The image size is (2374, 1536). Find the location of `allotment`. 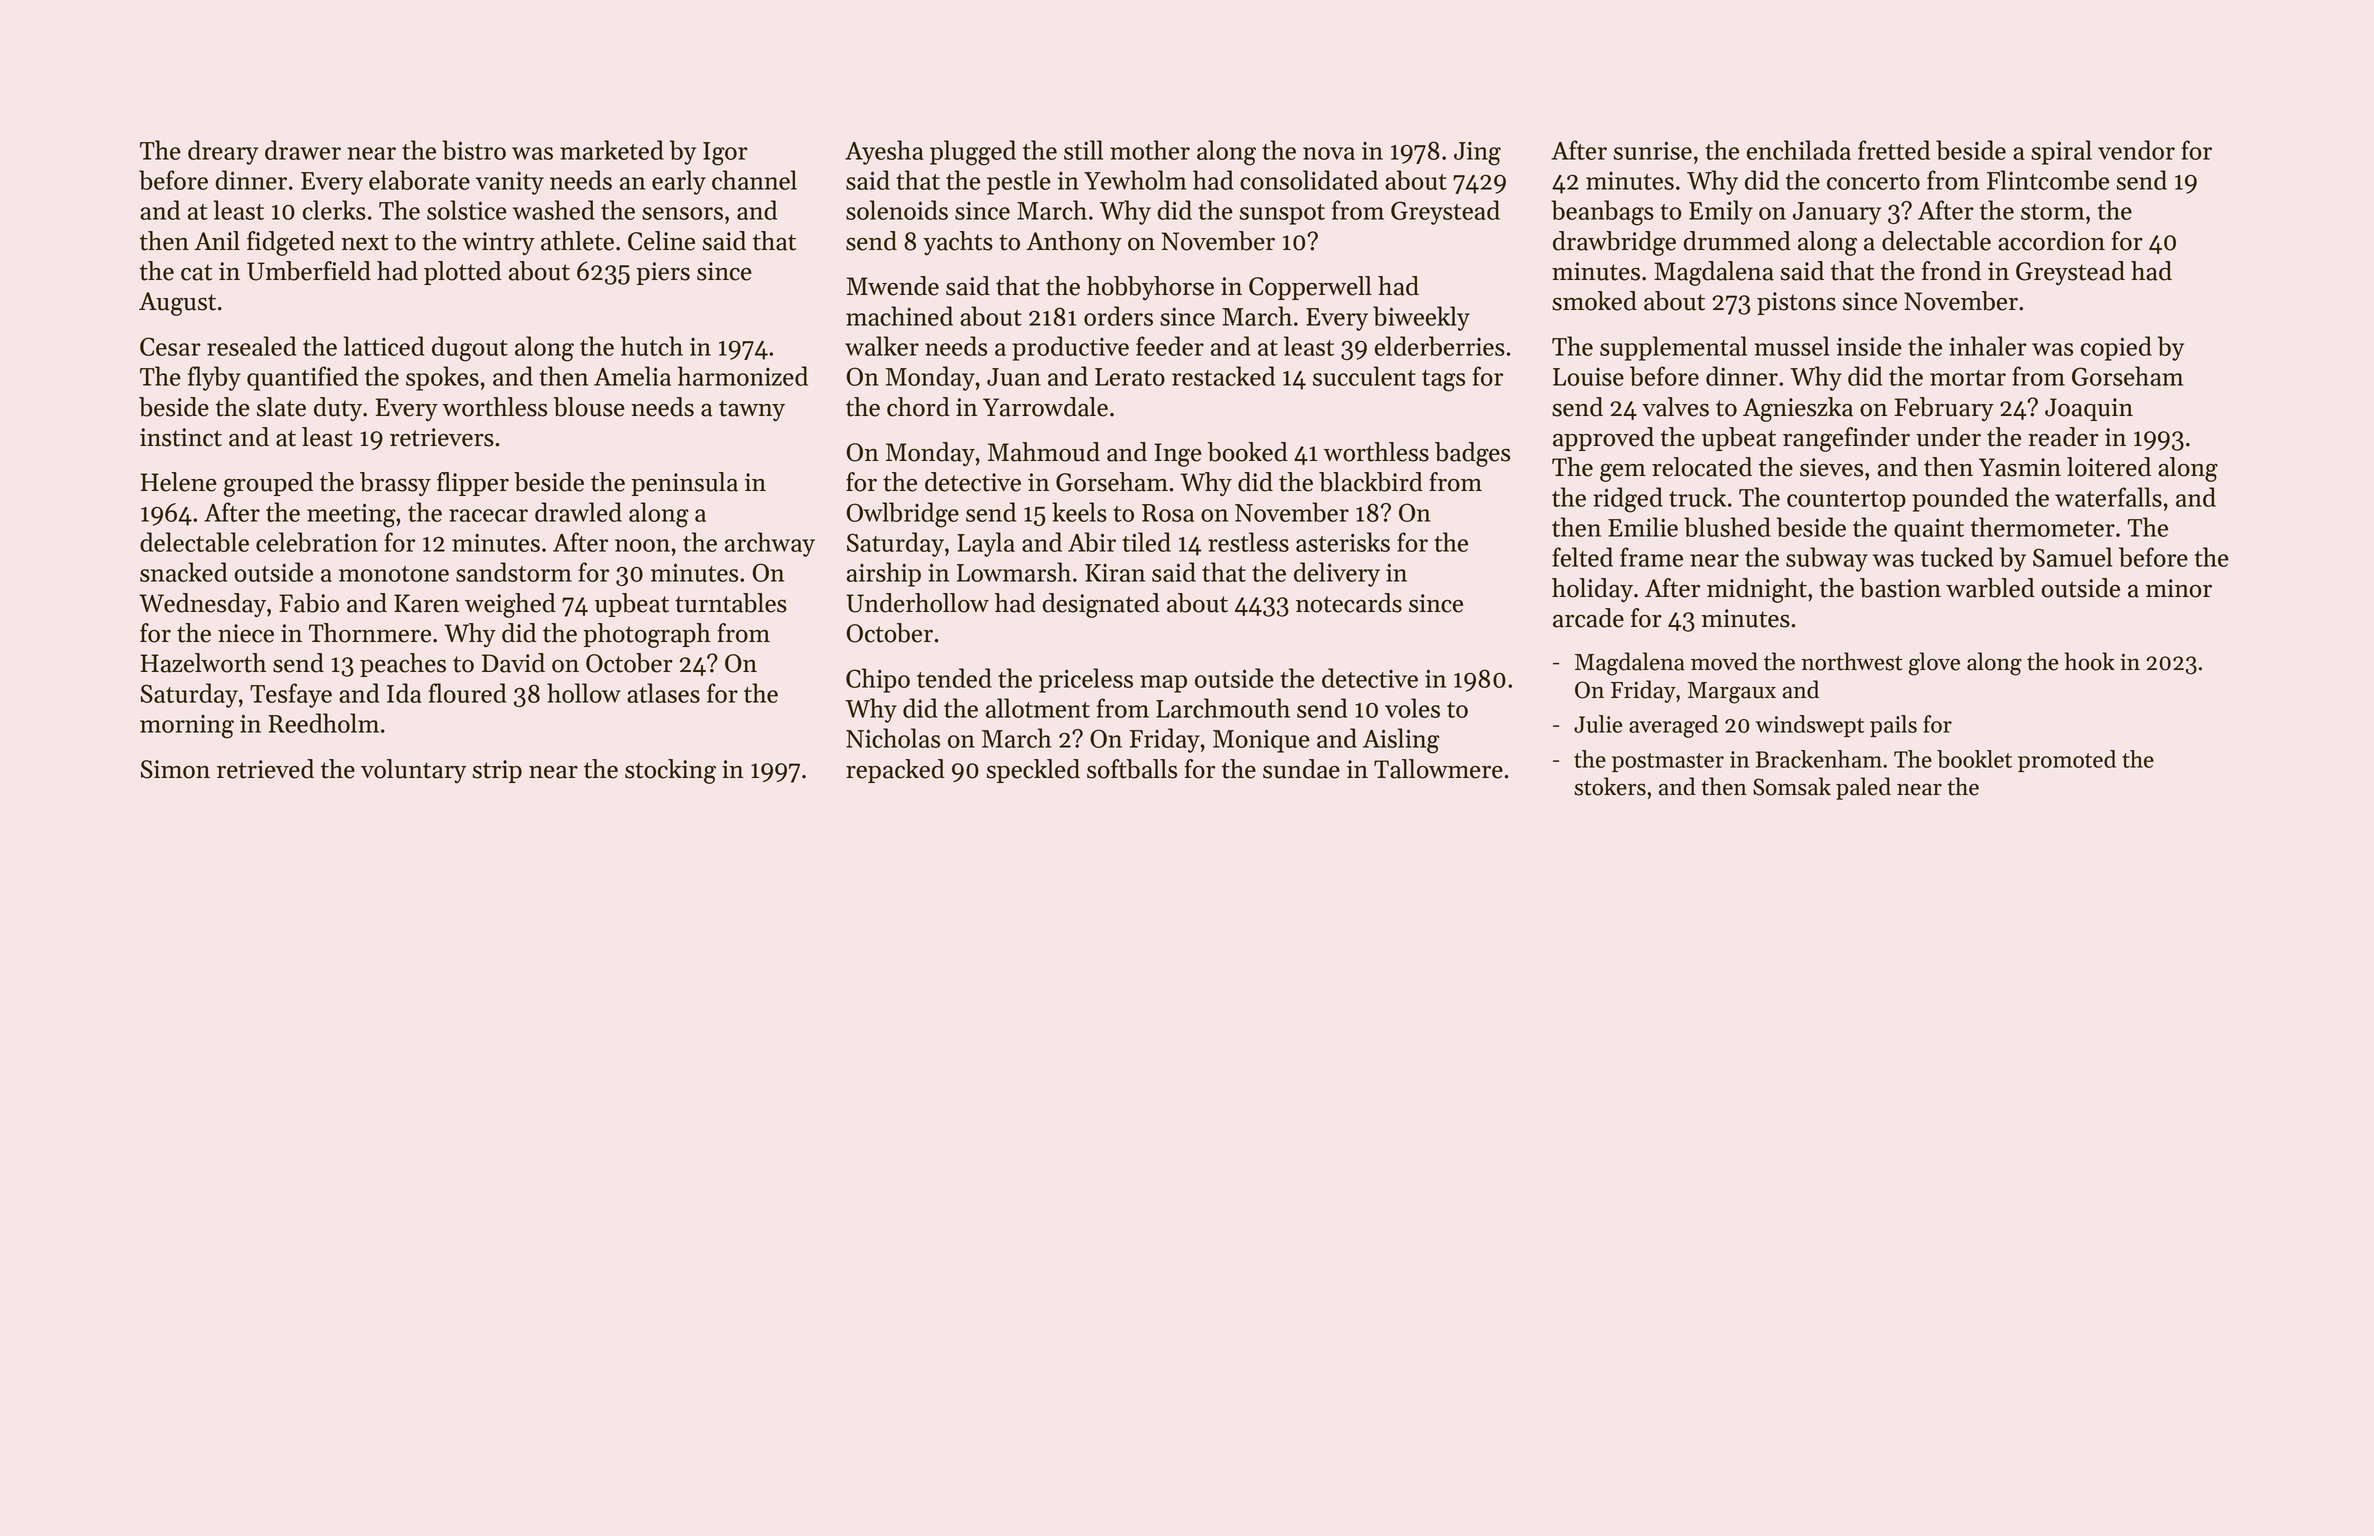

allotment is located at coordinates (1038, 708).
